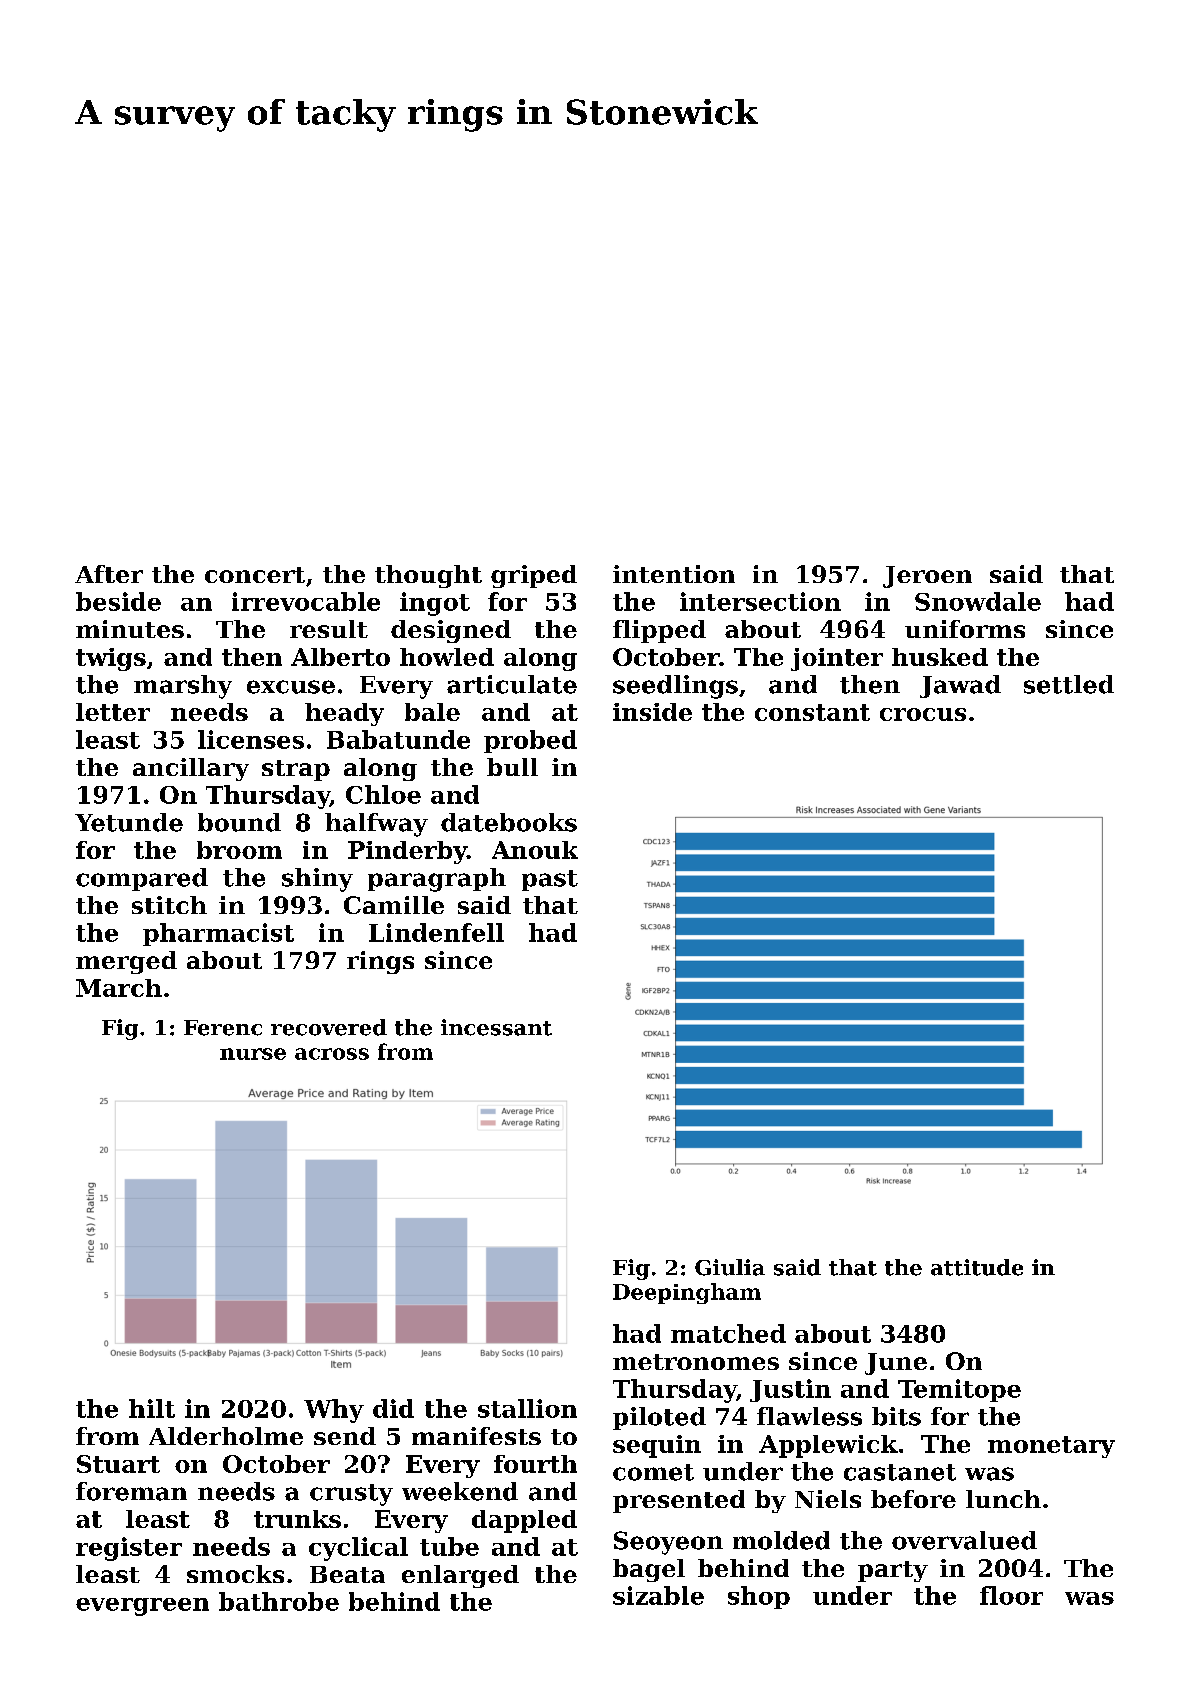 This document has width=1190, height=1683. I want to click on attitude, so click(977, 1267).
